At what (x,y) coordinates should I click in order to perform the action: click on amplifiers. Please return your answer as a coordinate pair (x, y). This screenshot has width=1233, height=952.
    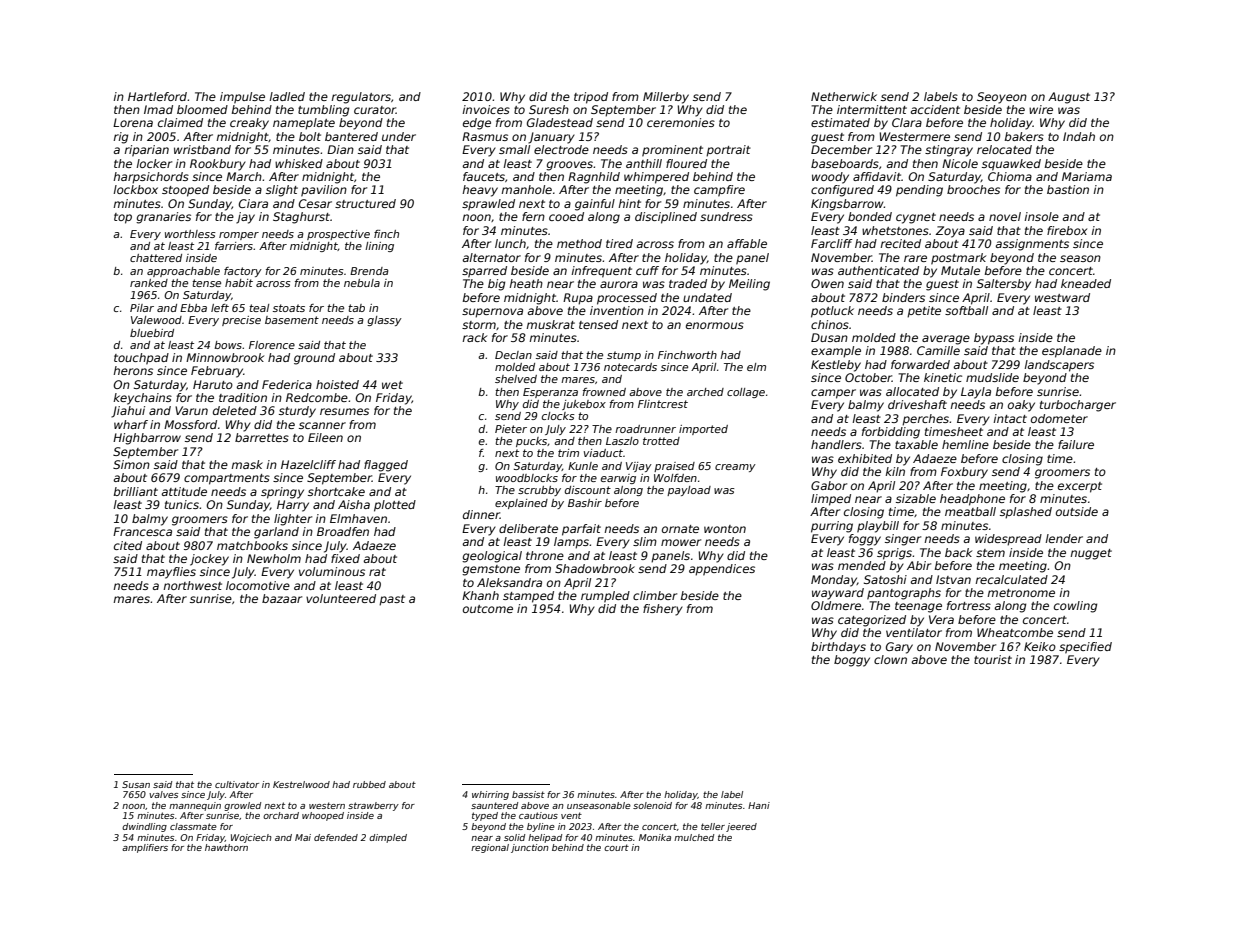
    Looking at the image, I should click on (145, 848).
